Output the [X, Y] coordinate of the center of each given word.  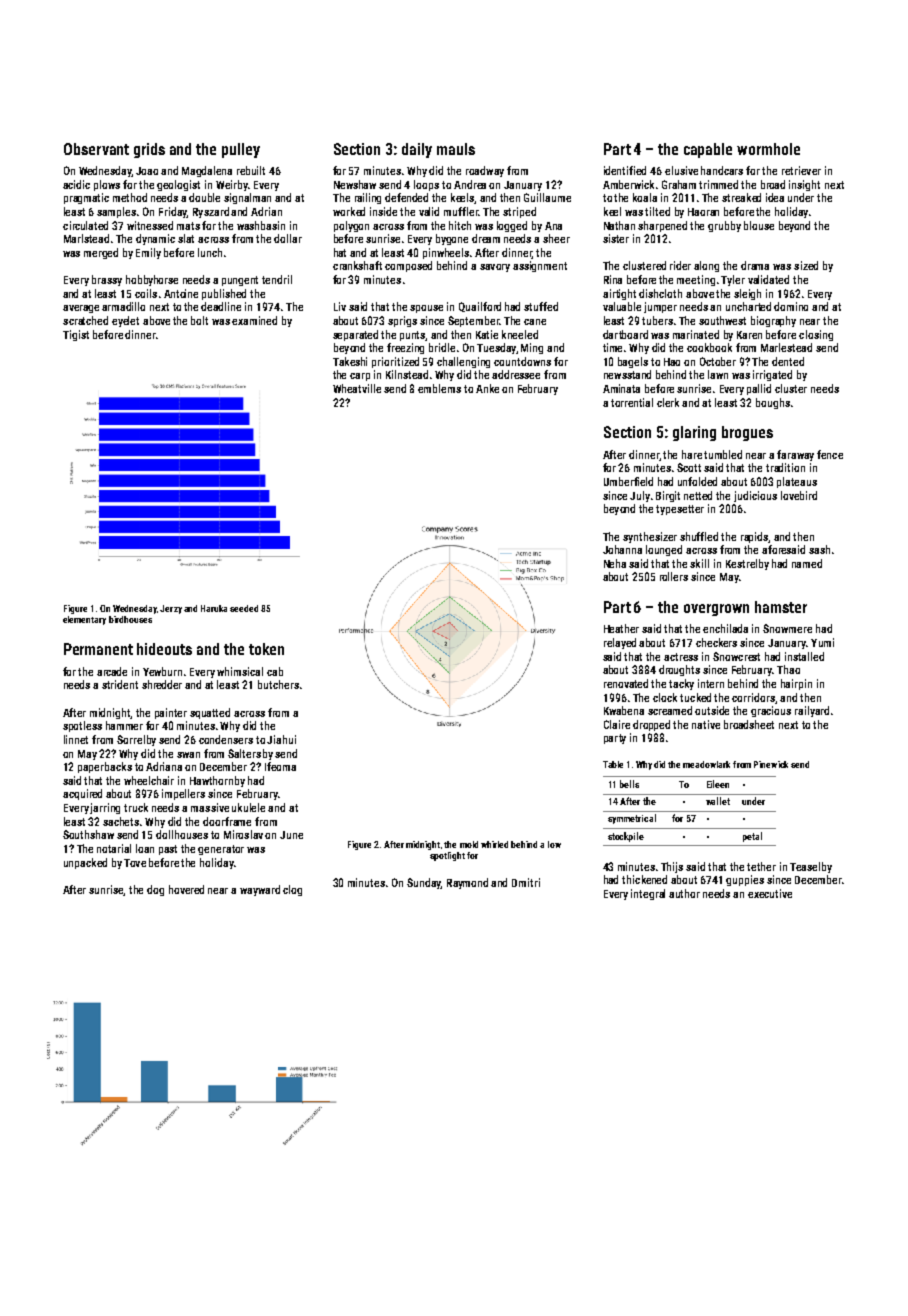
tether [761, 866]
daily [417, 150]
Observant [96, 149]
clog [292, 890]
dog [155, 890]
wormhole [768, 149]
